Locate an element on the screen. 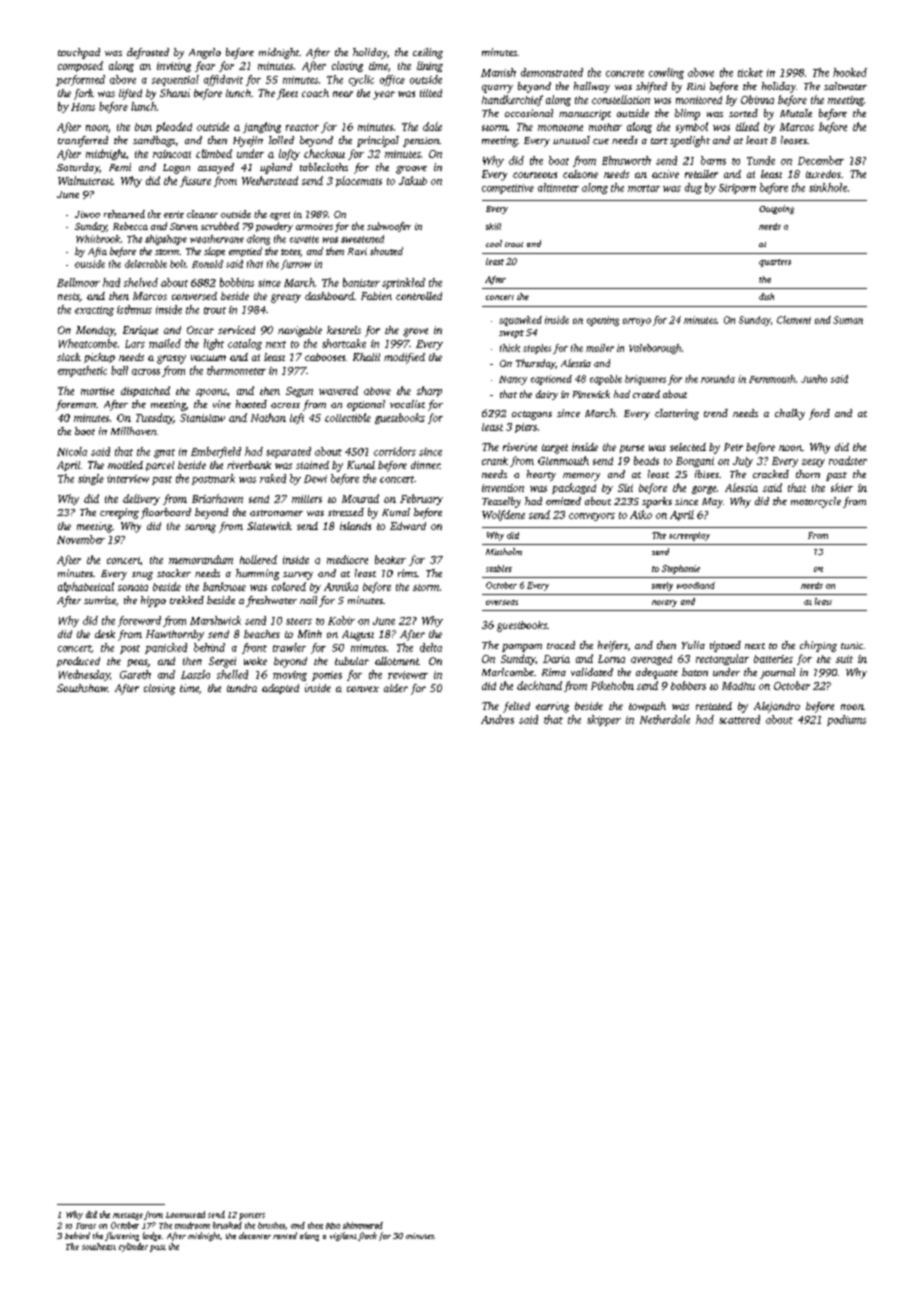  Tuesday is located at coordinates (154, 418).
